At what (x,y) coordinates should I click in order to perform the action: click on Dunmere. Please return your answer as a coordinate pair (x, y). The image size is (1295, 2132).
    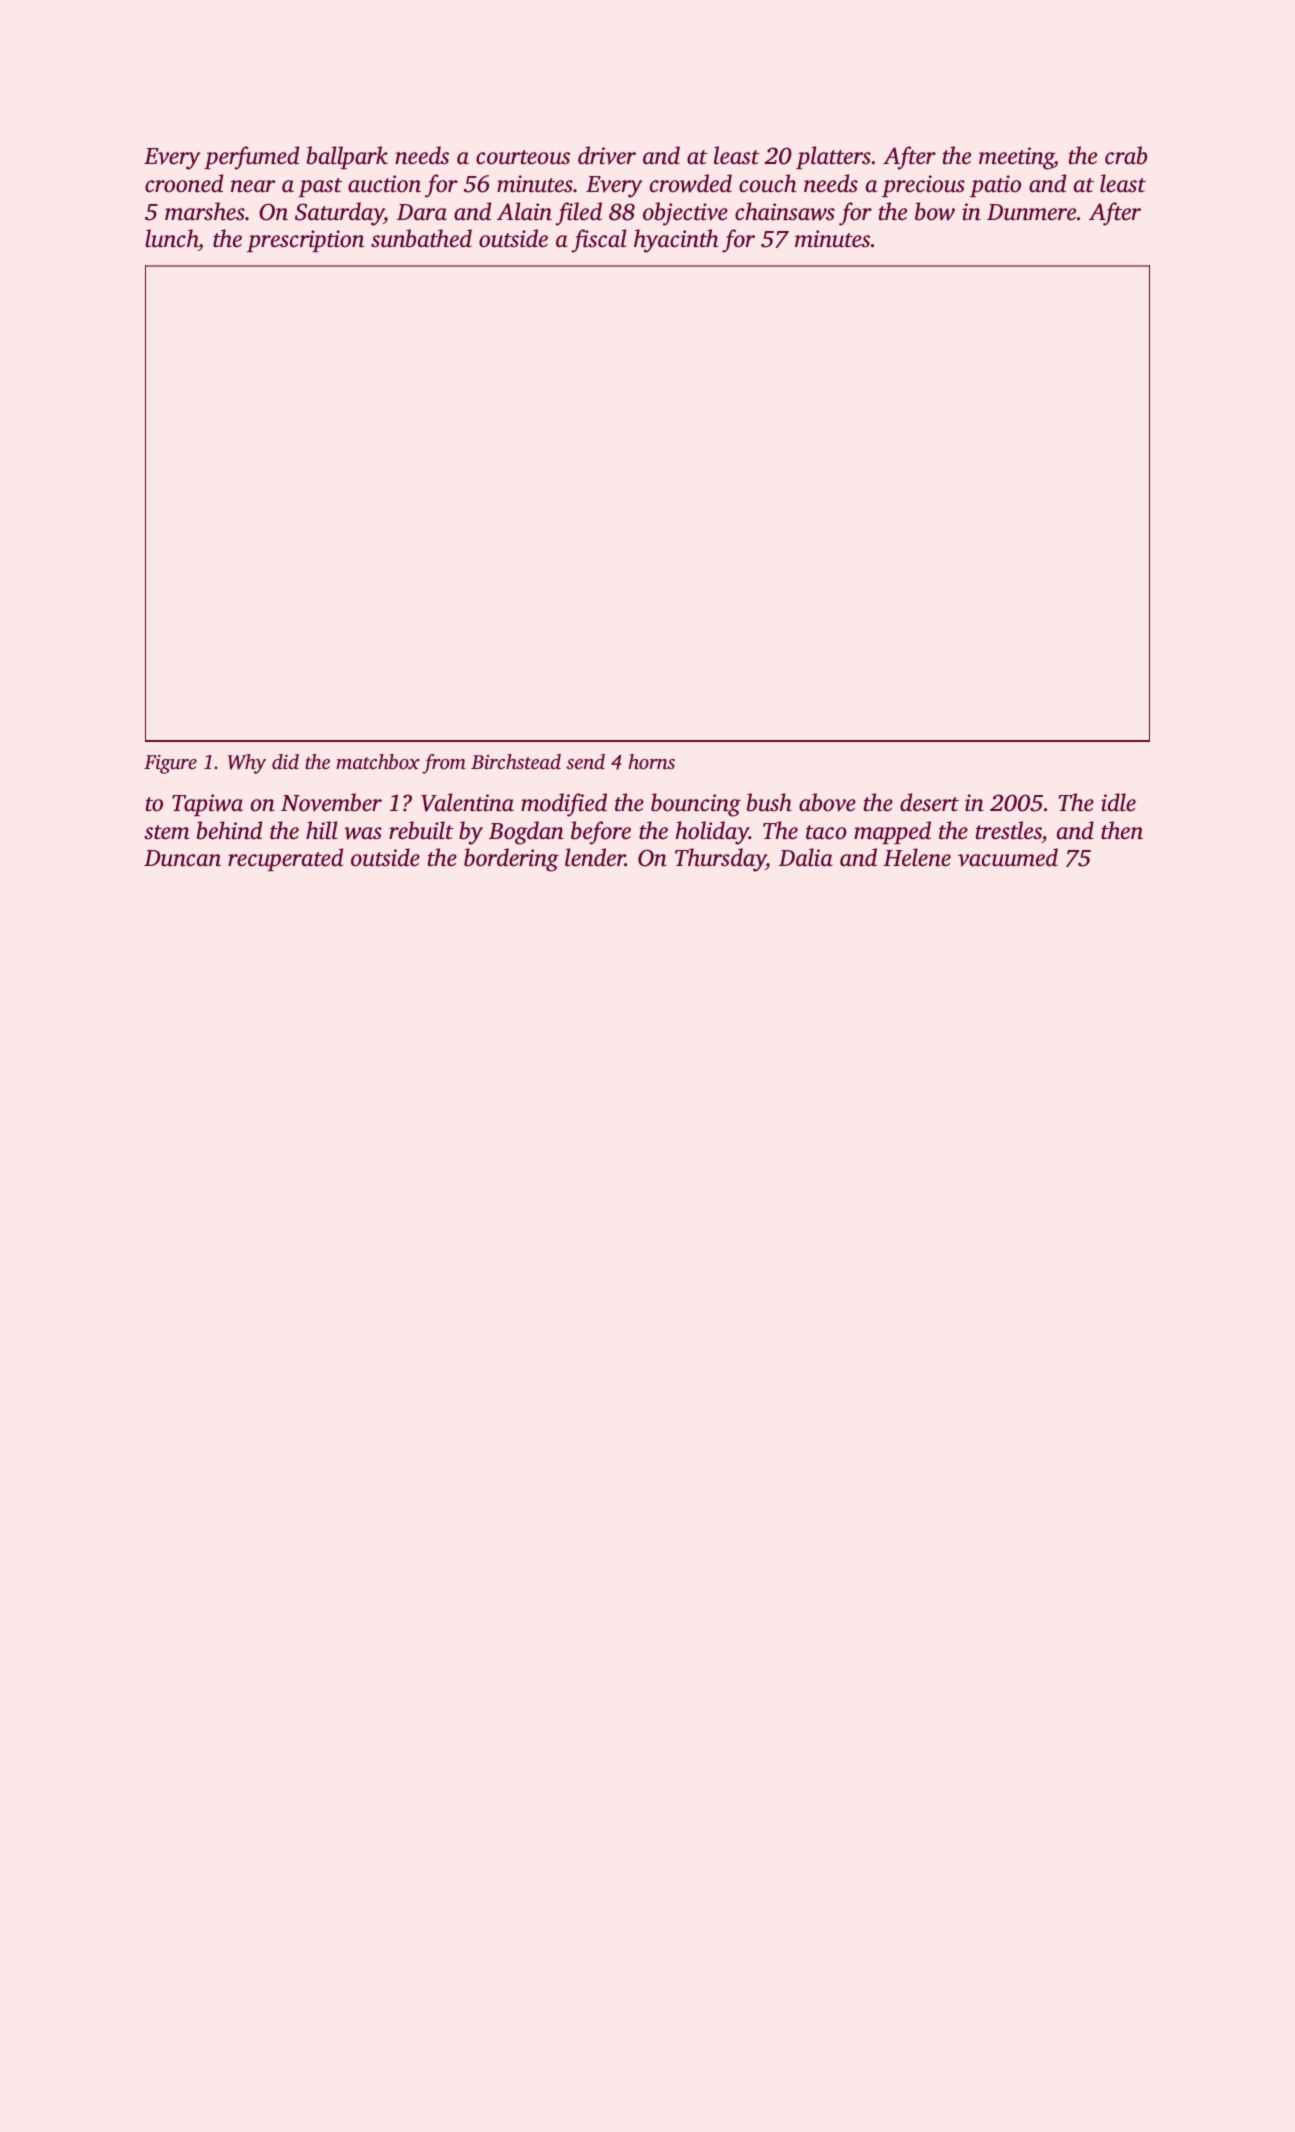
    Looking at the image, I should click on (1031, 212).
